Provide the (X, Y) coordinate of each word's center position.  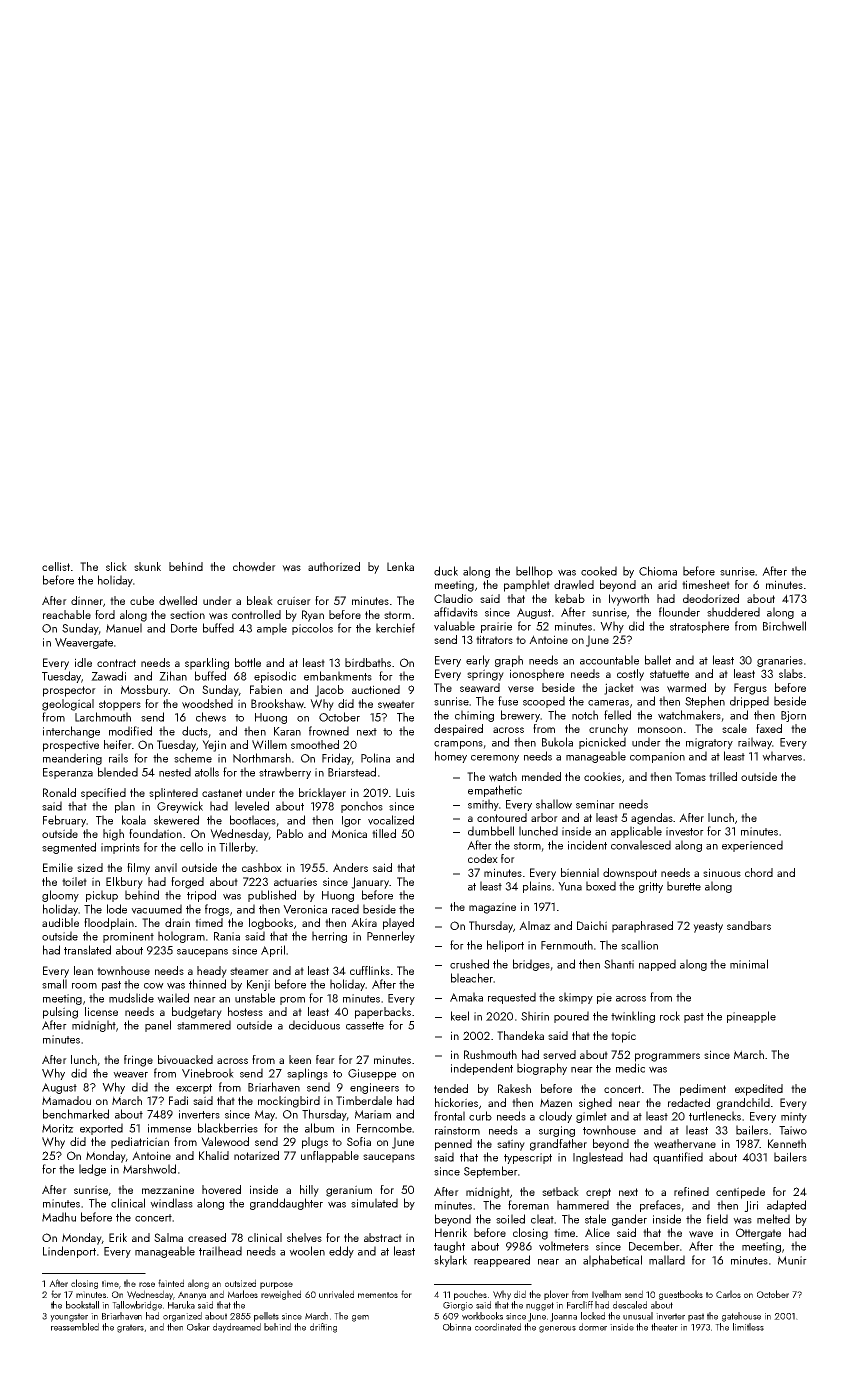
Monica (349, 833)
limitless (748, 1327)
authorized (334, 566)
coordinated (498, 1327)
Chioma (658, 571)
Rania (227, 936)
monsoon (660, 730)
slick (116, 566)
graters (131, 1328)
